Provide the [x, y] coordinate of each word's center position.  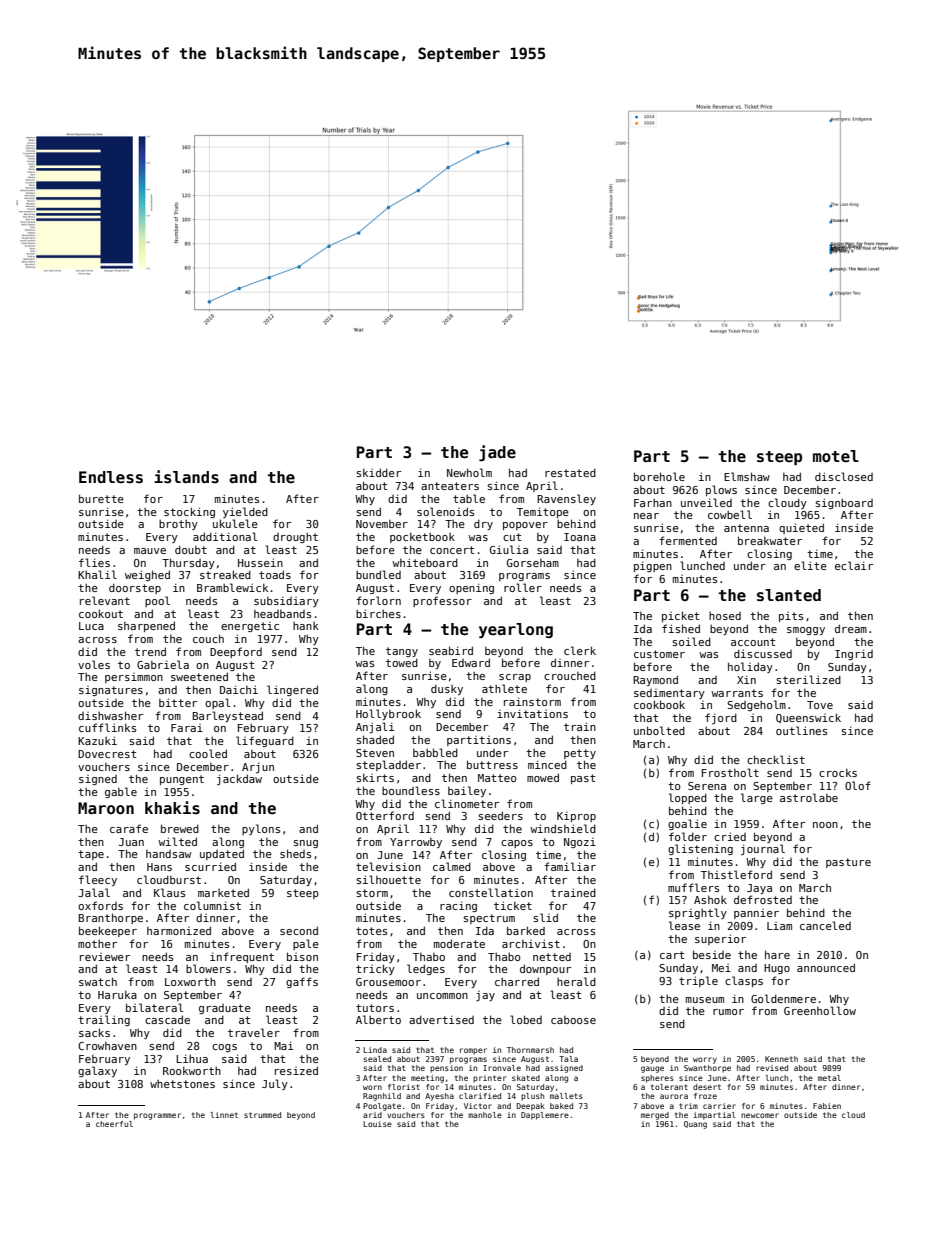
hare [777, 954]
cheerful [114, 1124]
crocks [838, 772]
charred [517, 981]
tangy [402, 652]
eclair [854, 565]
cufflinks [107, 727]
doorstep [135, 588]
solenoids [445, 511]
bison [302, 956]
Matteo [497, 778]
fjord [721, 718]
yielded [245, 512]
